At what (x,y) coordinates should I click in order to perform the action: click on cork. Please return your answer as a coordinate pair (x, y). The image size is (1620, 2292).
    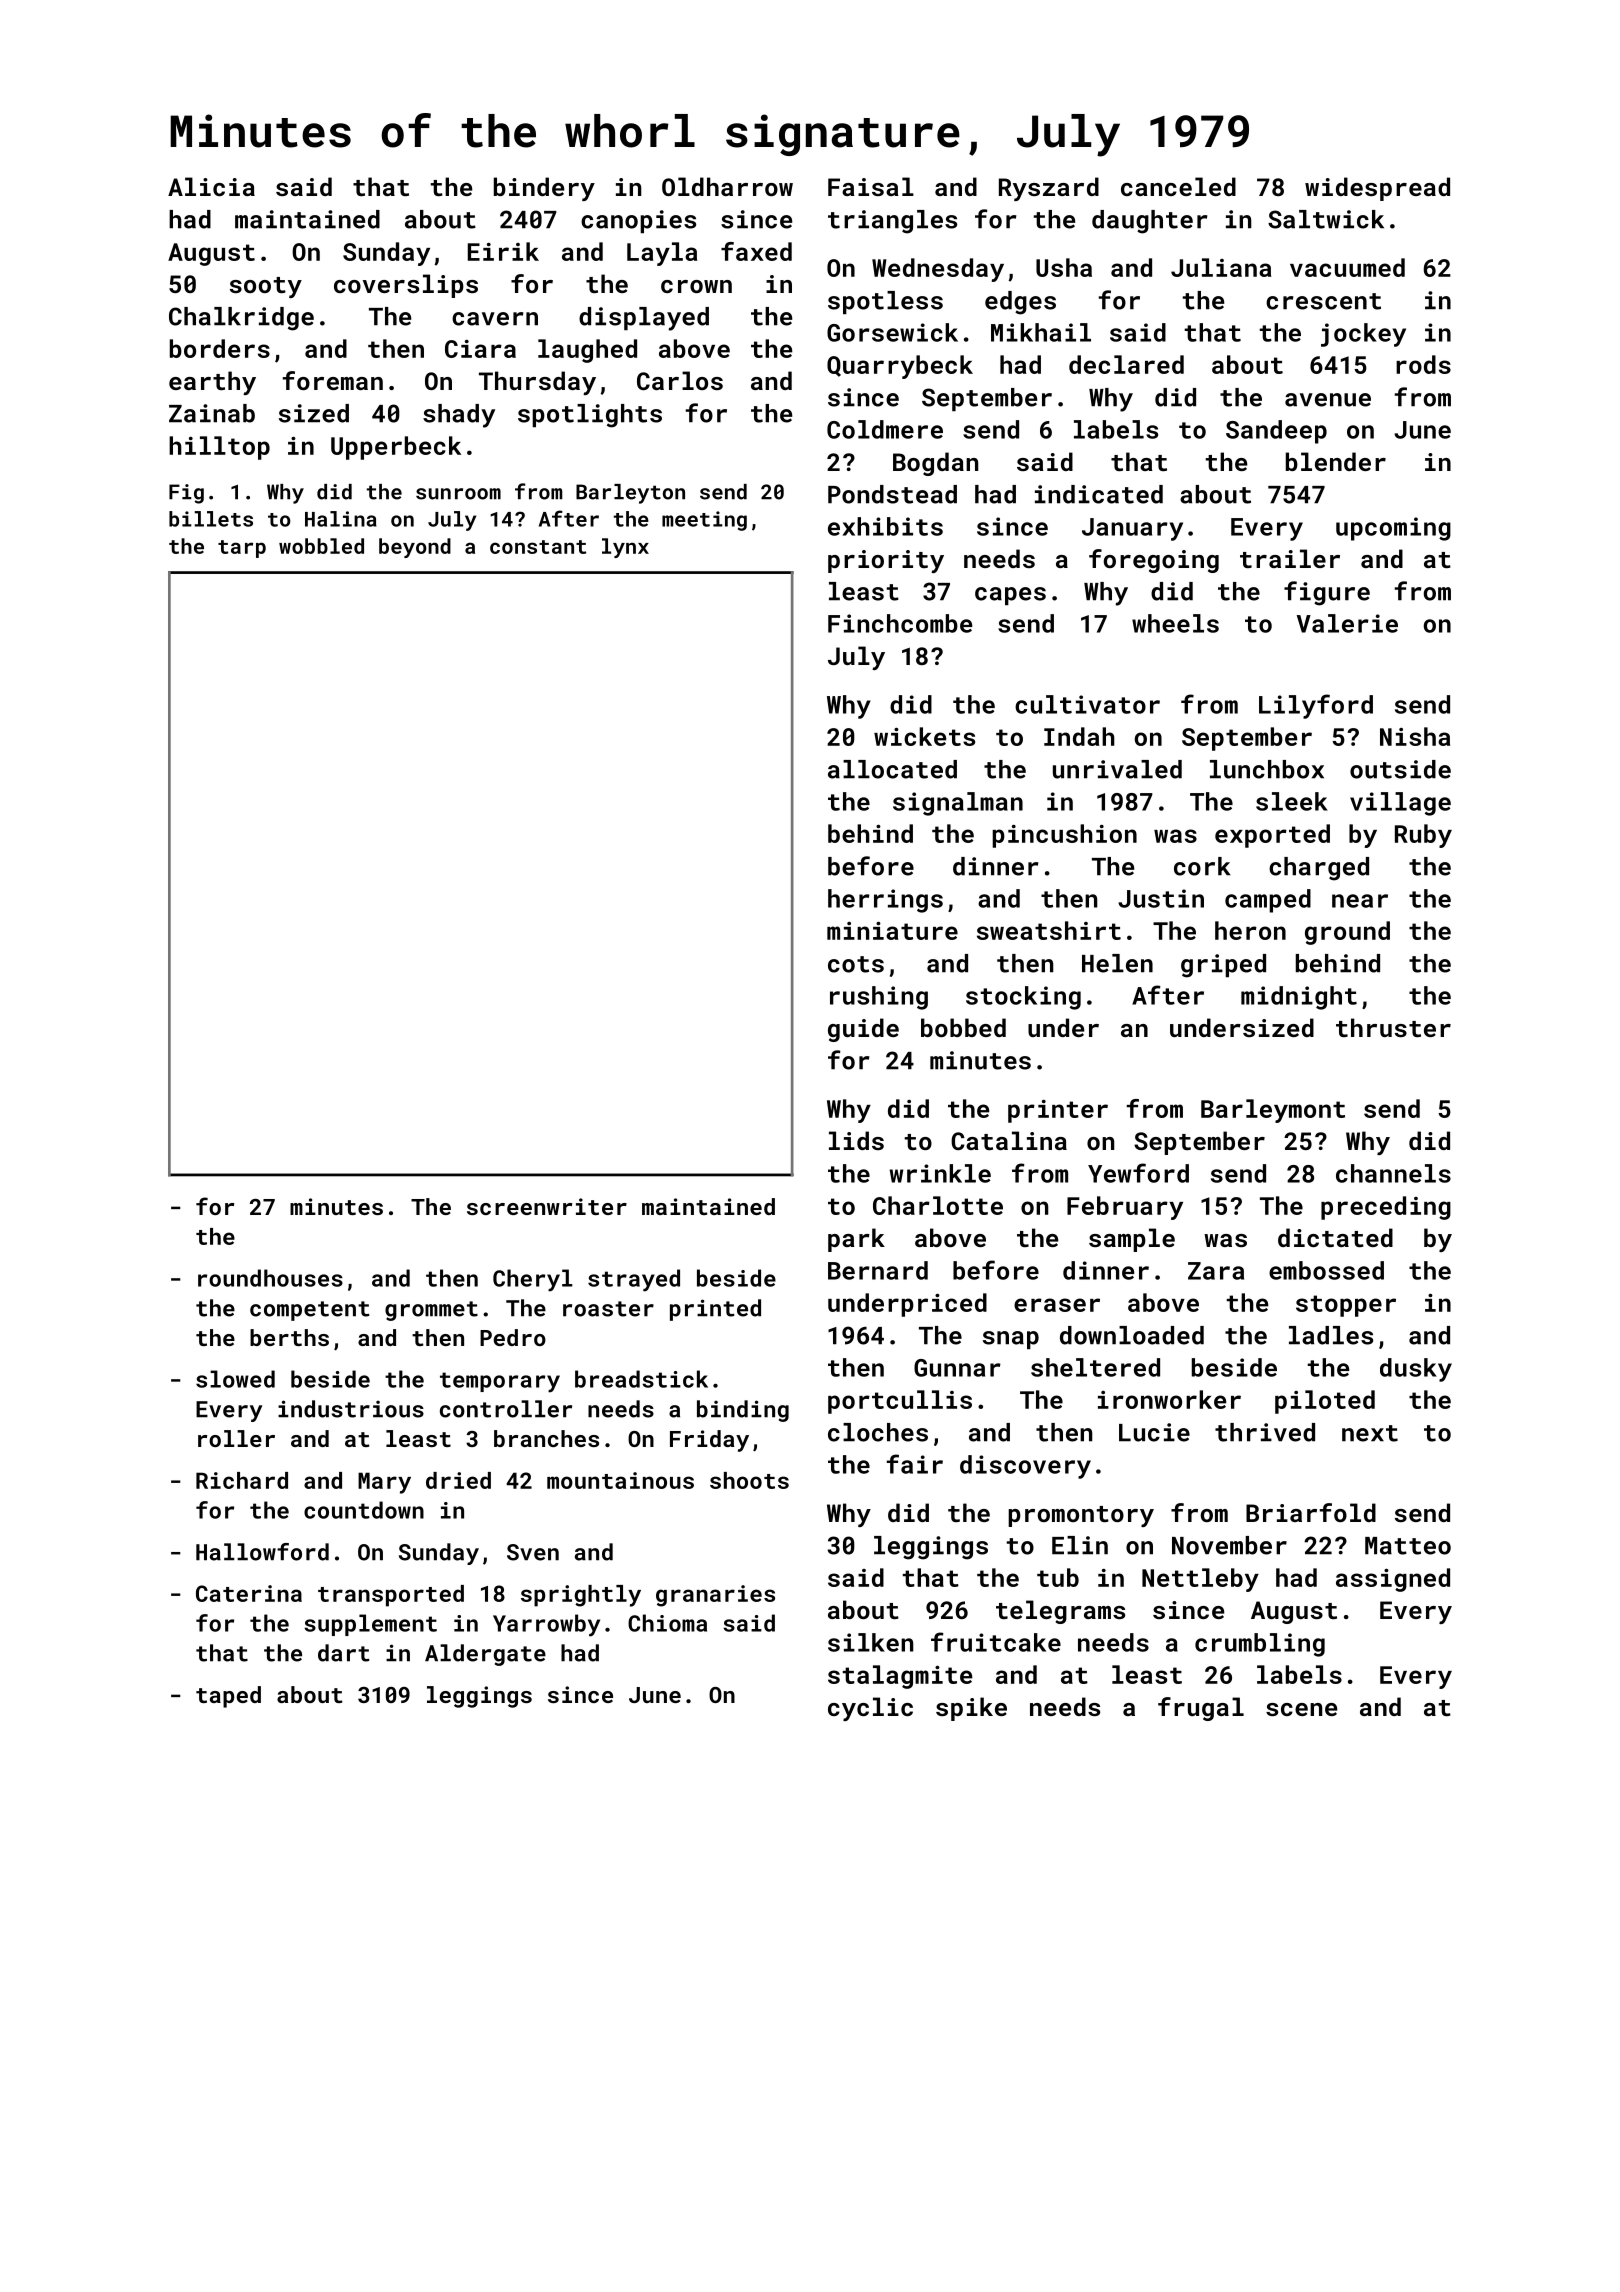
    Looking at the image, I should click on (1202, 866).
